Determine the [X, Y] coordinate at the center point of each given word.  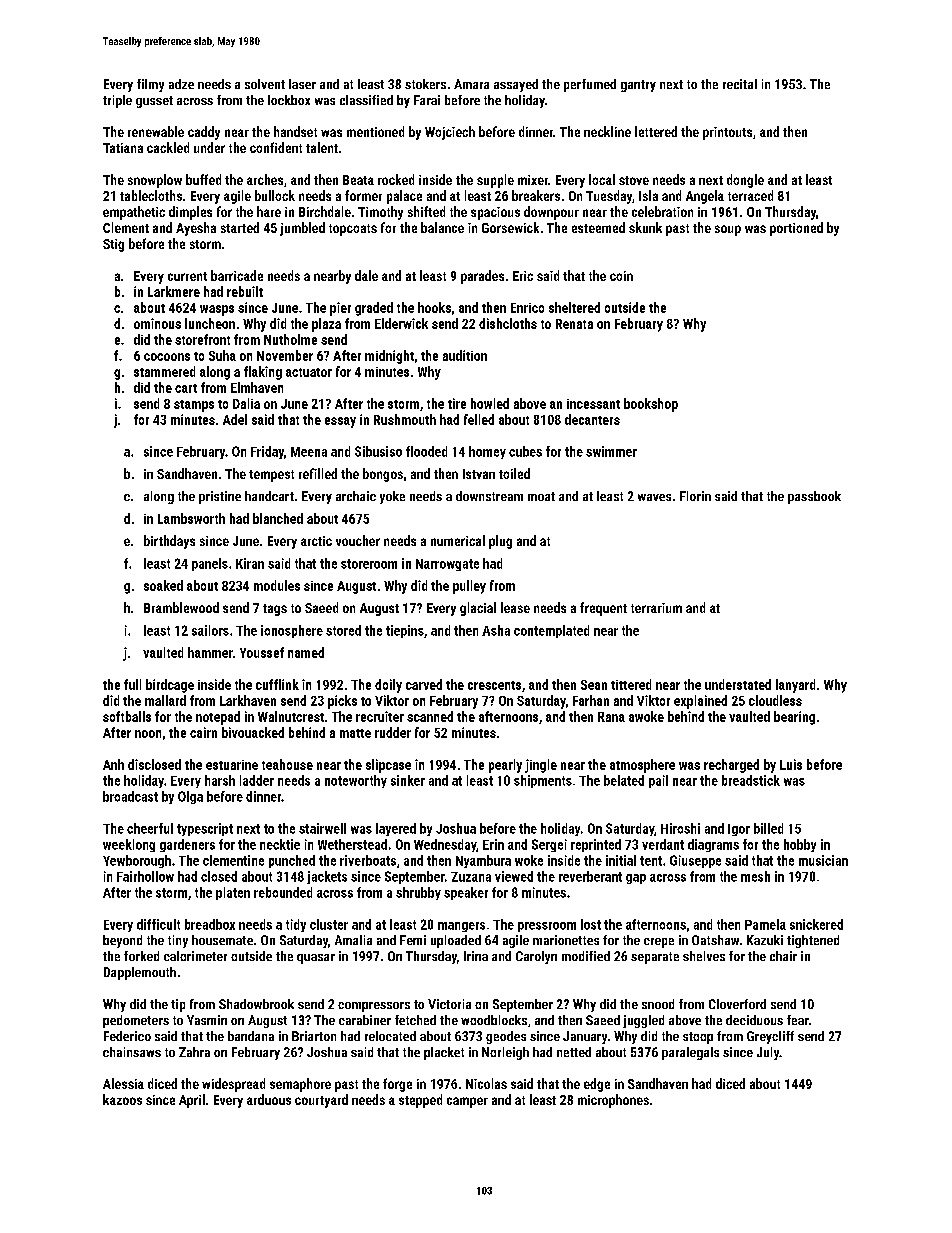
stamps [194, 406]
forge [397, 1085]
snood [658, 1004]
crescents [494, 685]
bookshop [651, 405]
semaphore [300, 1085]
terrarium [656, 608]
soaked [163, 585]
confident [276, 147]
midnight [389, 357]
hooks [434, 307]
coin [621, 276]
